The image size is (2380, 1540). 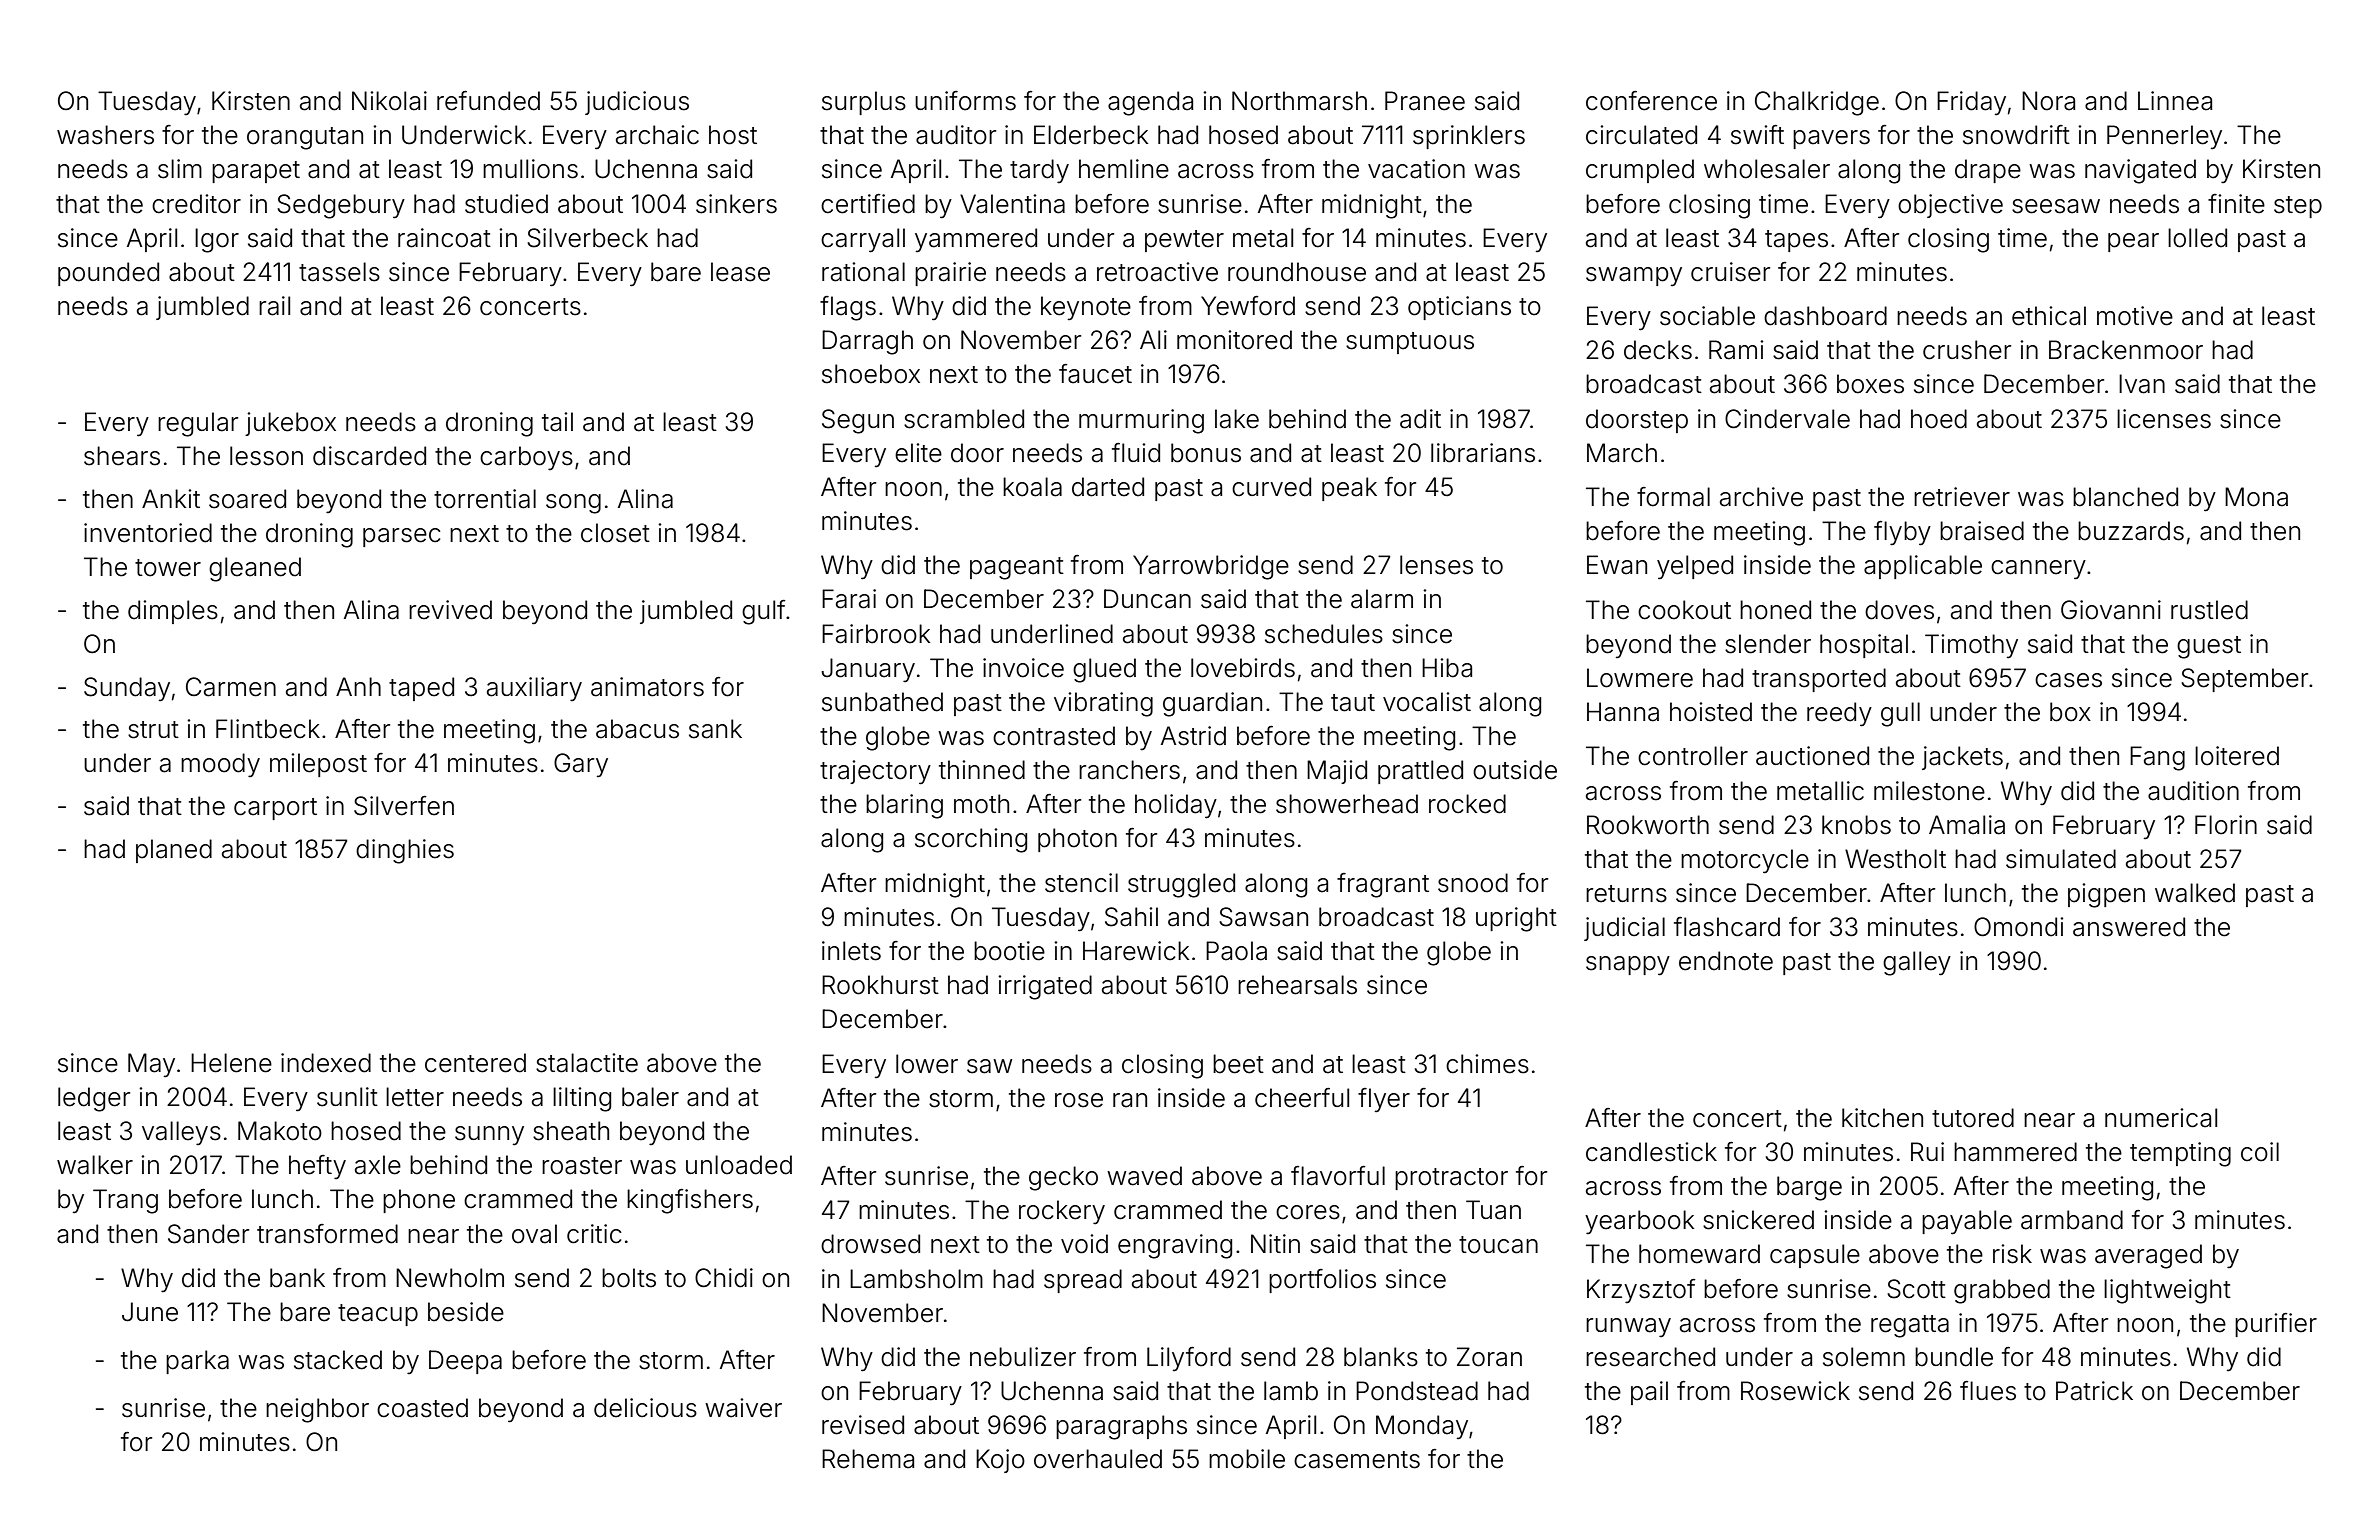 What do you see at coordinates (1882, 1118) in the image?
I see `kitchen` at bounding box center [1882, 1118].
